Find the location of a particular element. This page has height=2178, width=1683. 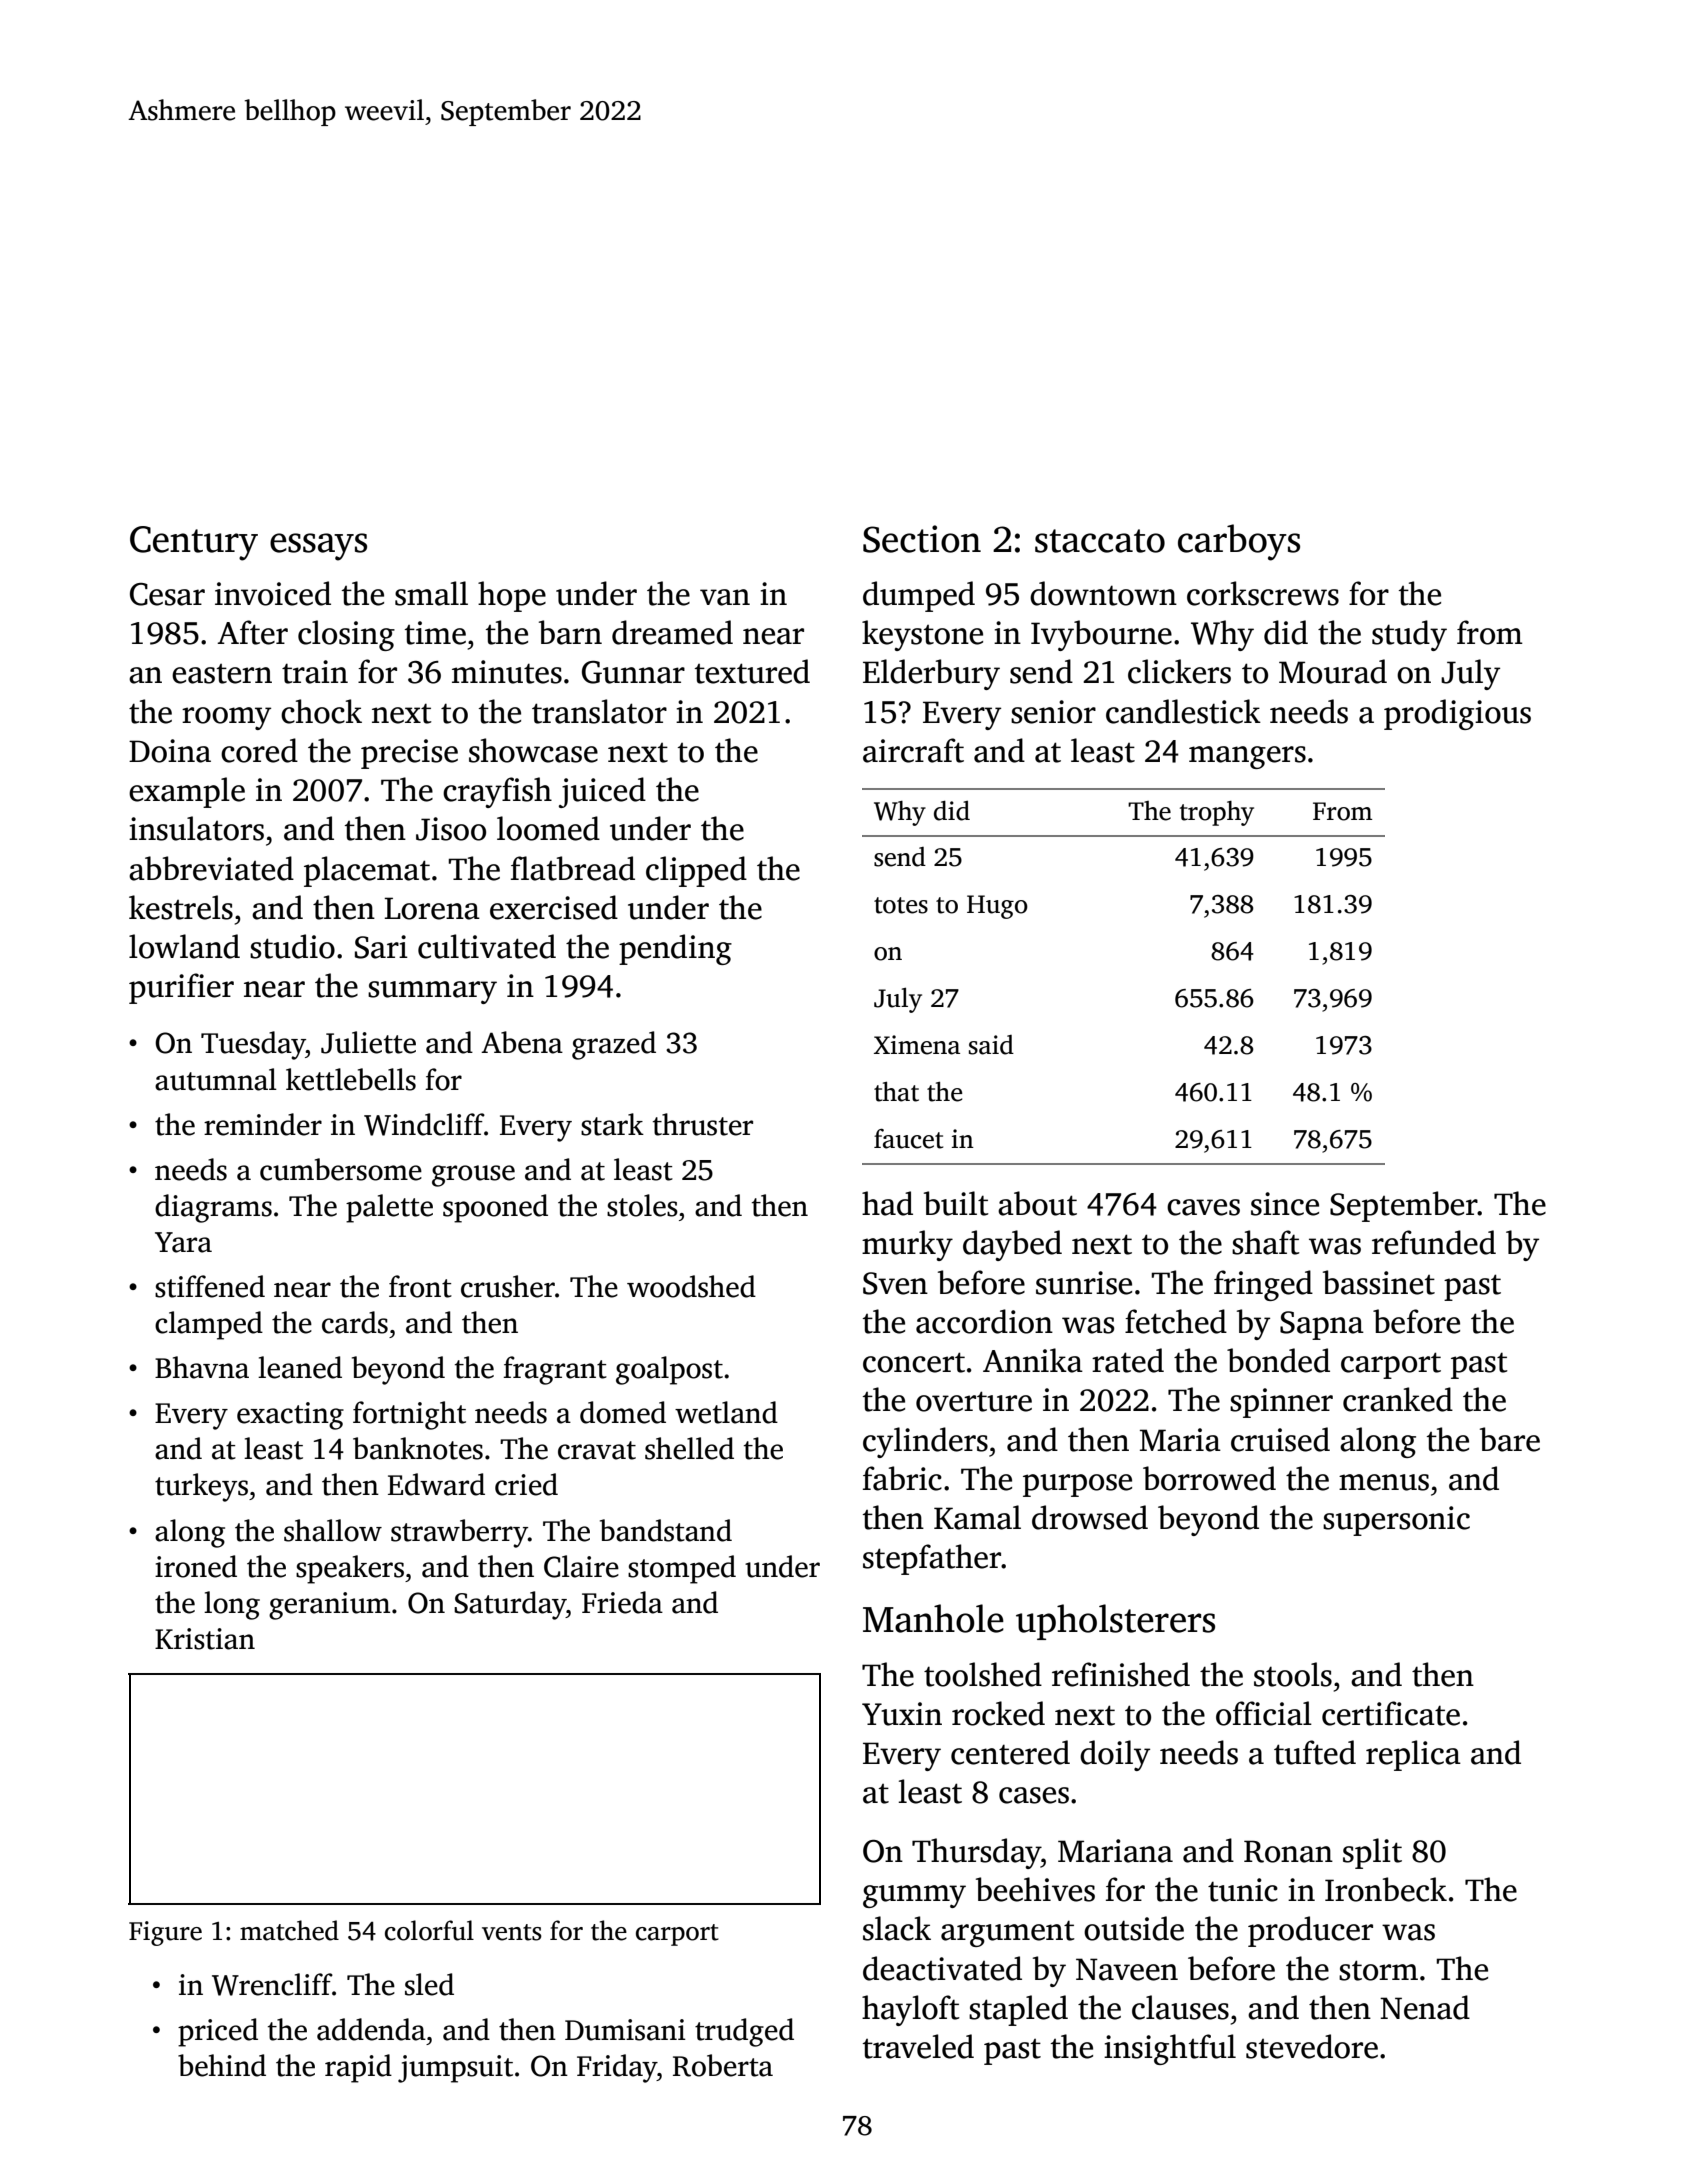

trophy is located at coordinates (1217, 813).
